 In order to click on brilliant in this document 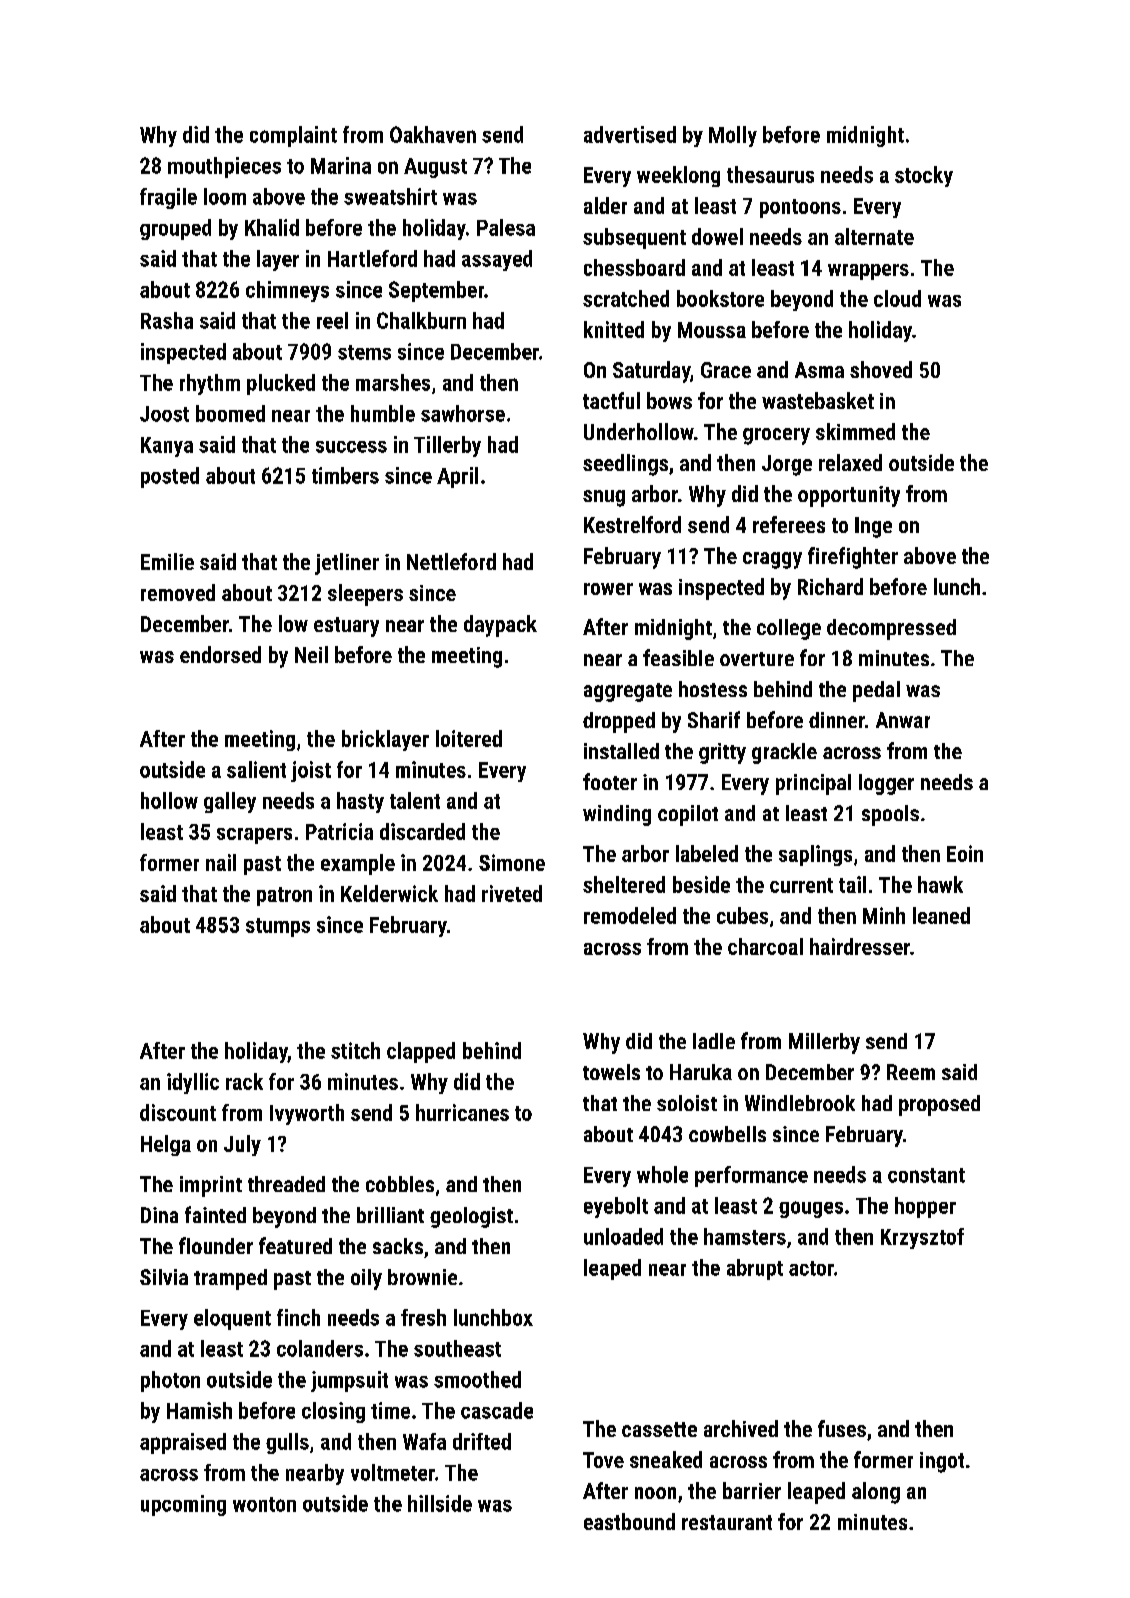, I will do `click(390, 1215)`.
